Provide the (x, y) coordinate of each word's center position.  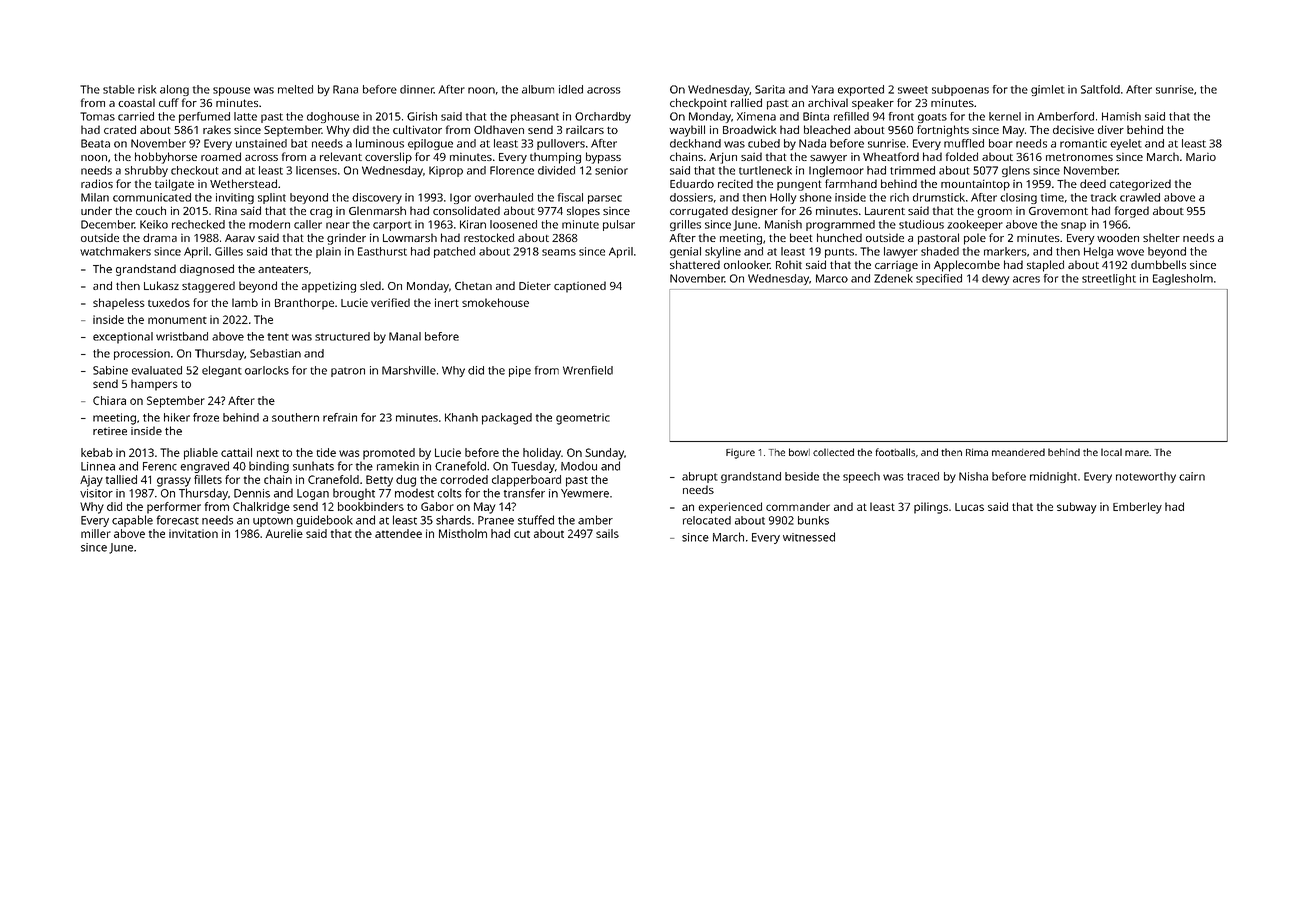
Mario (1201, 157)
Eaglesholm (1183, 279)
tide (326, 452)
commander (798, 506)
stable (119, 89)
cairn (1192, 476)
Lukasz (161, 285)
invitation (193, 533)
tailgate (174, 185)
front (901, 116)
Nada (812, 143)
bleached (827, 129)
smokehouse (495, 302)
